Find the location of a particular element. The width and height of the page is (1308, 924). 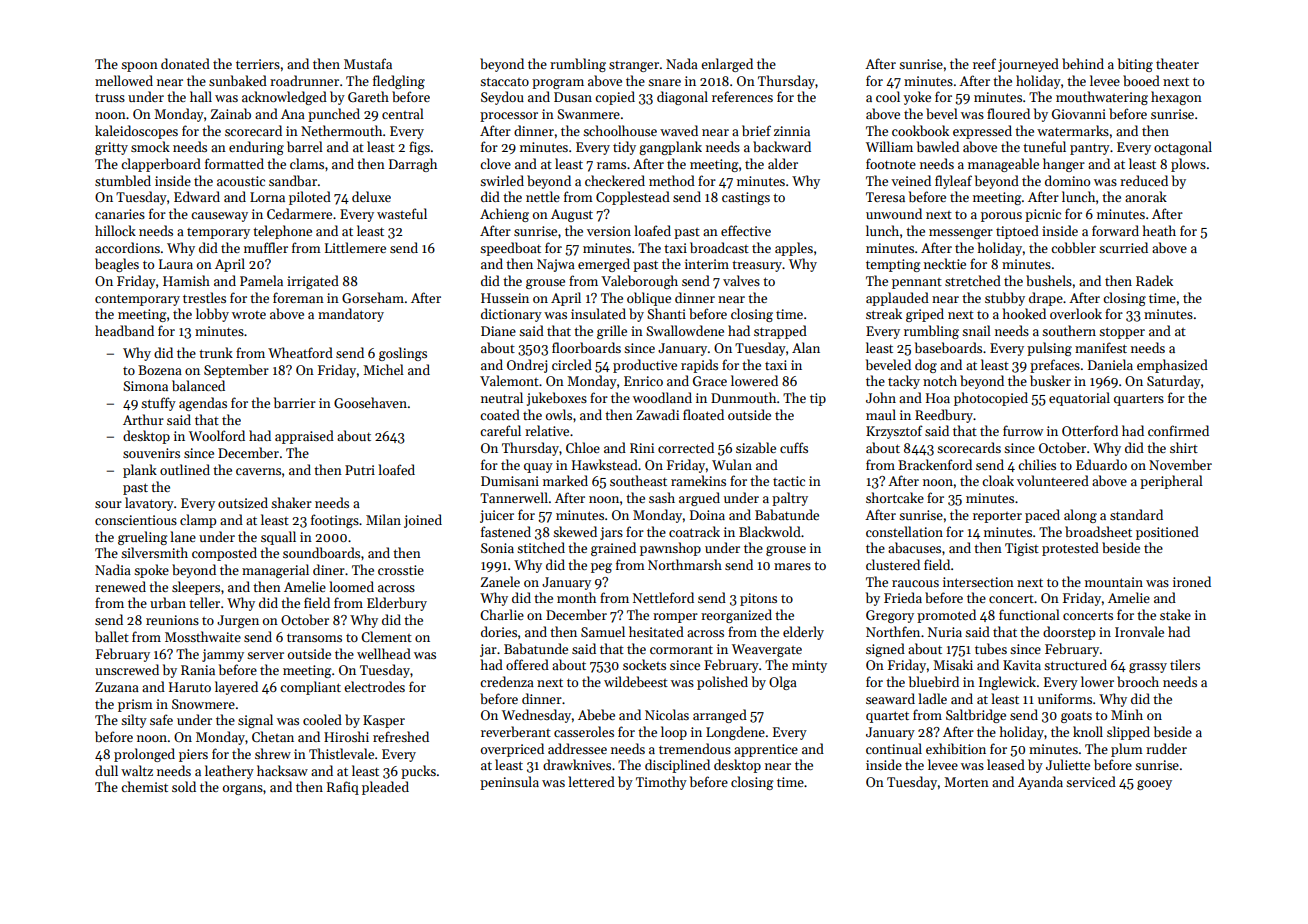

stranger is located at coordinates (634, 66).
